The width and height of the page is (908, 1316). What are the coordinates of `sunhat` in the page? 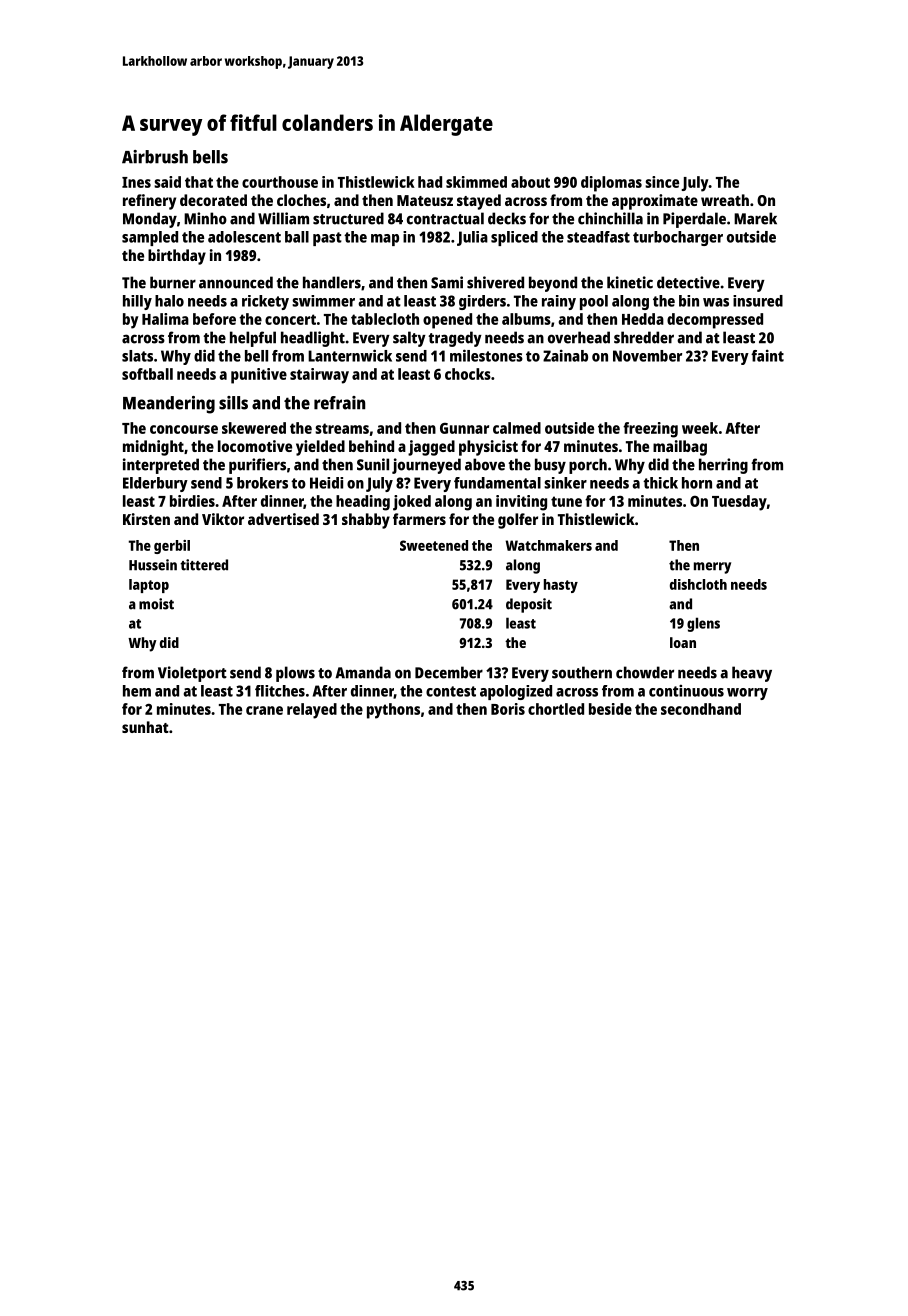 It's located at (145, 727).
